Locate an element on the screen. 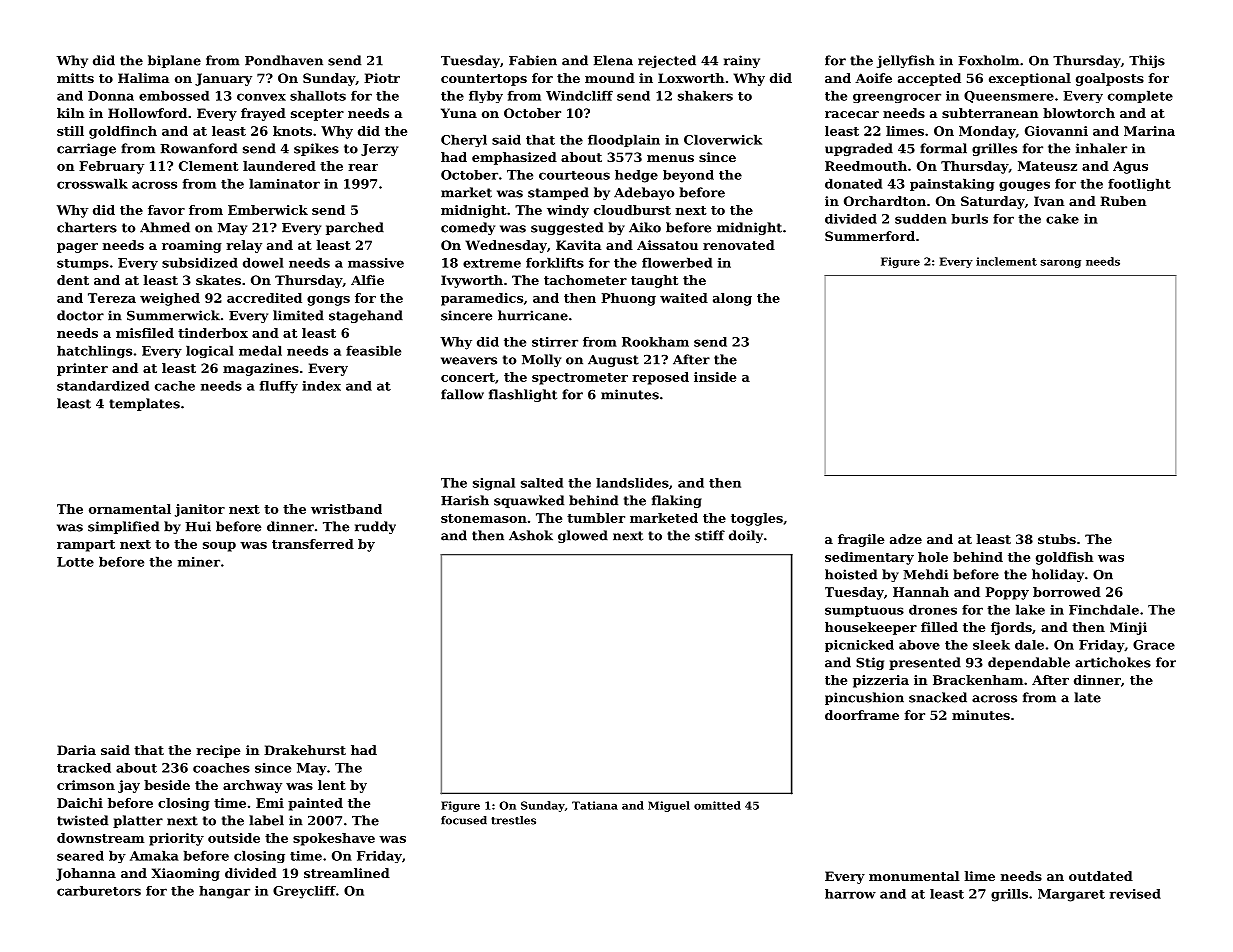  hangar is located at coordinates (224, 892).
